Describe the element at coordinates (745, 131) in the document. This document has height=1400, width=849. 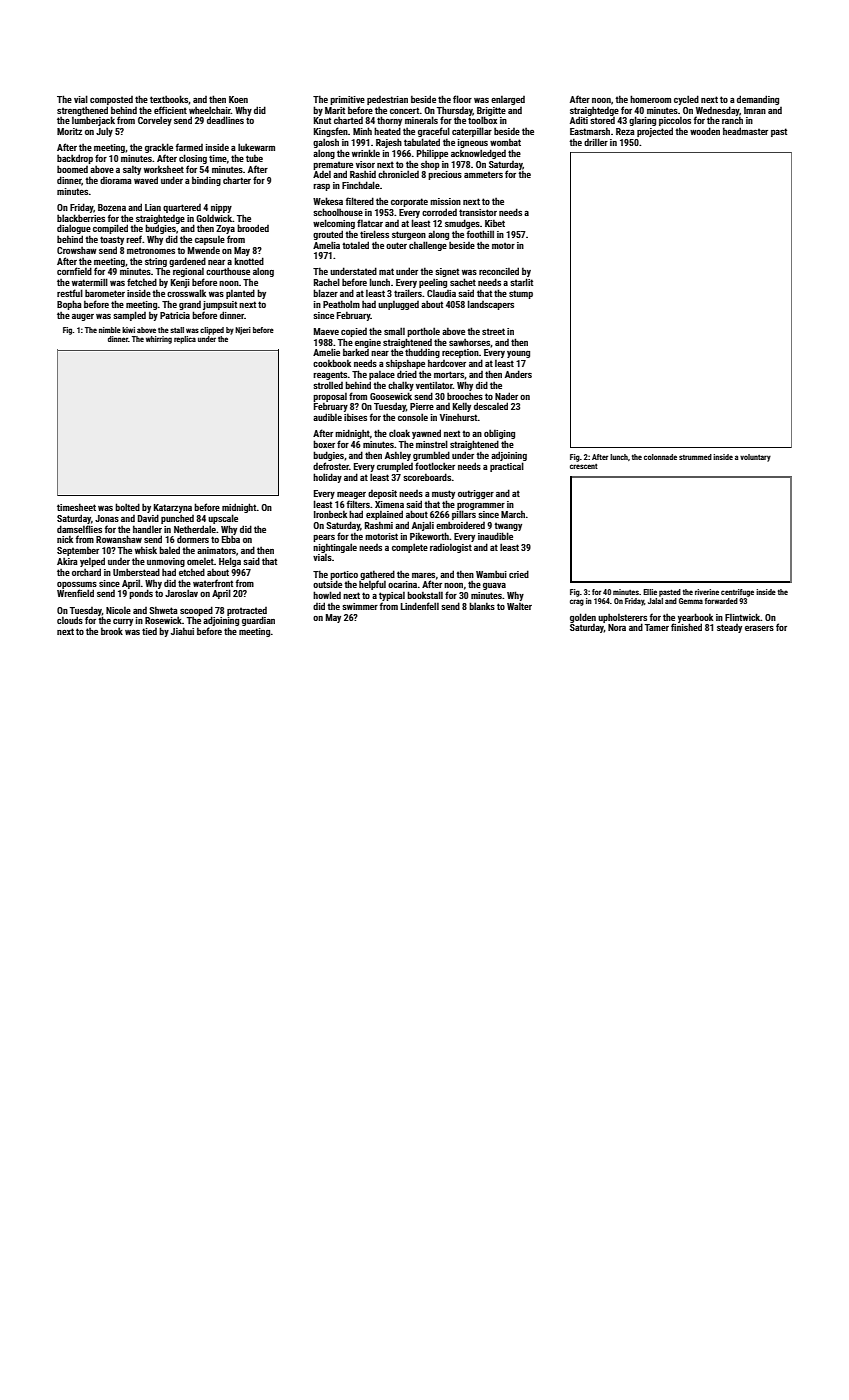
I see `headmaster` at that location.
